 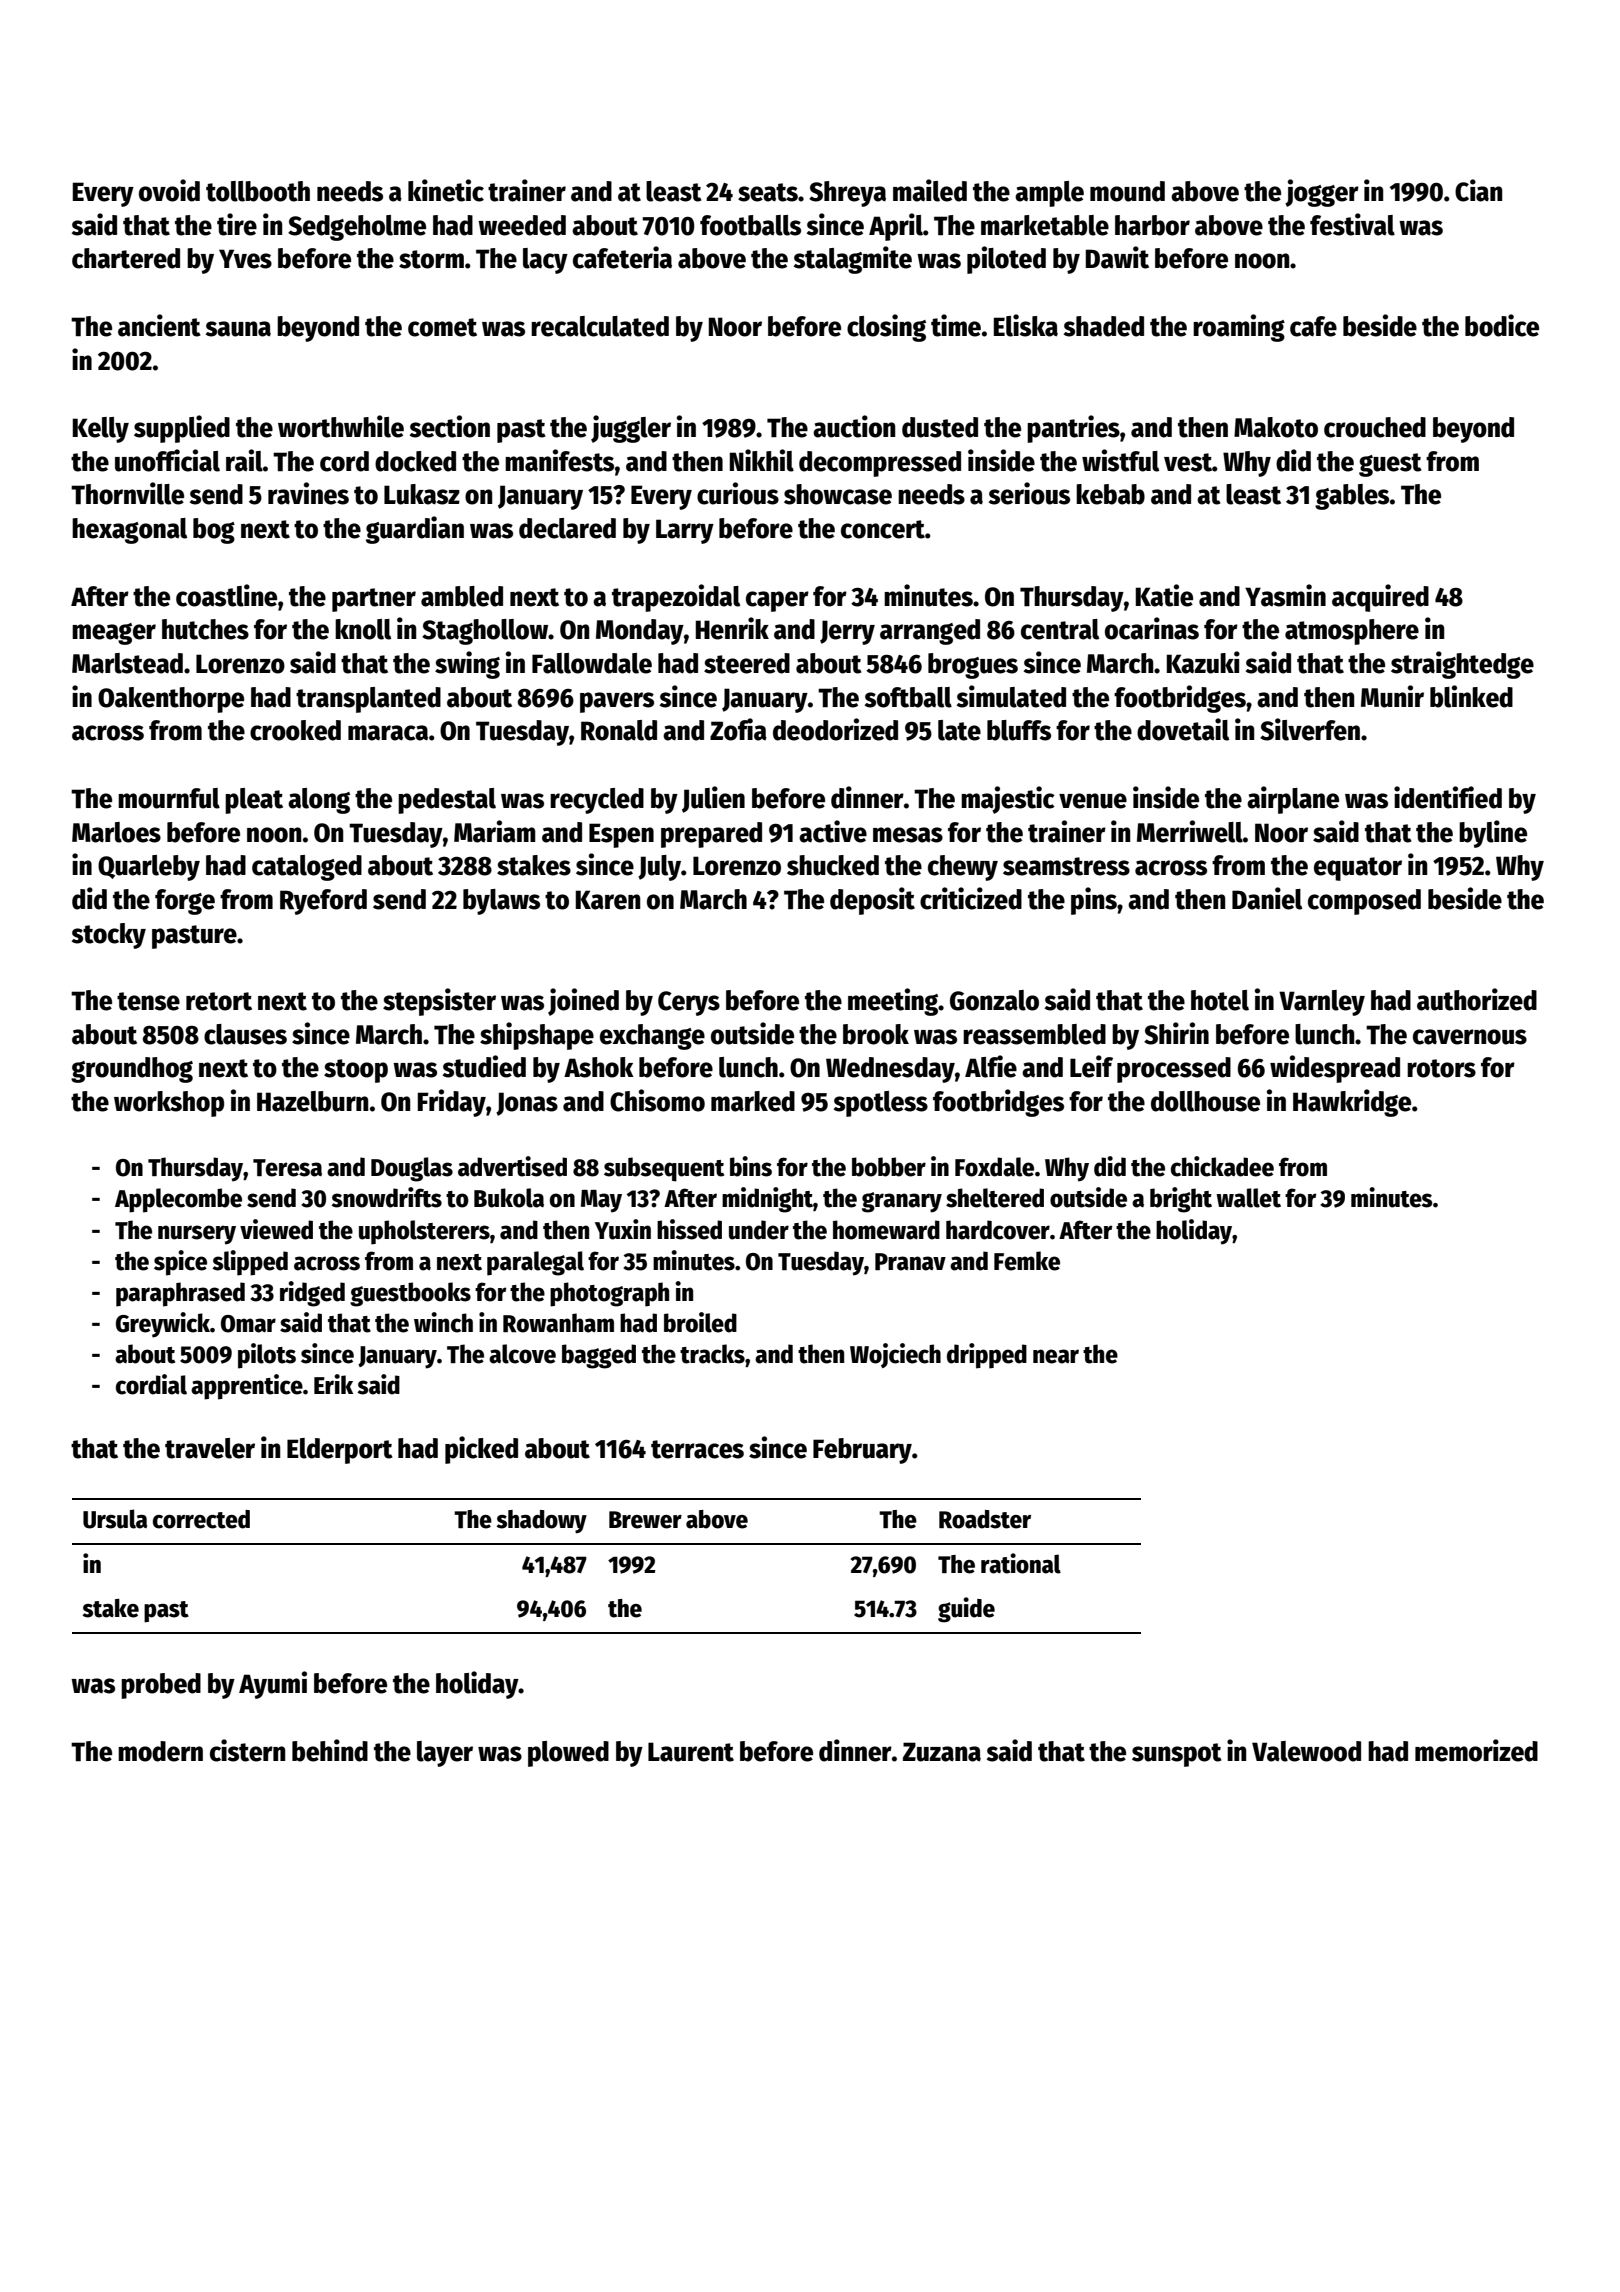 What do you see at coordinates (1478, 190) in the image?
I see `Cian` at bounding box center [1478, 190].
